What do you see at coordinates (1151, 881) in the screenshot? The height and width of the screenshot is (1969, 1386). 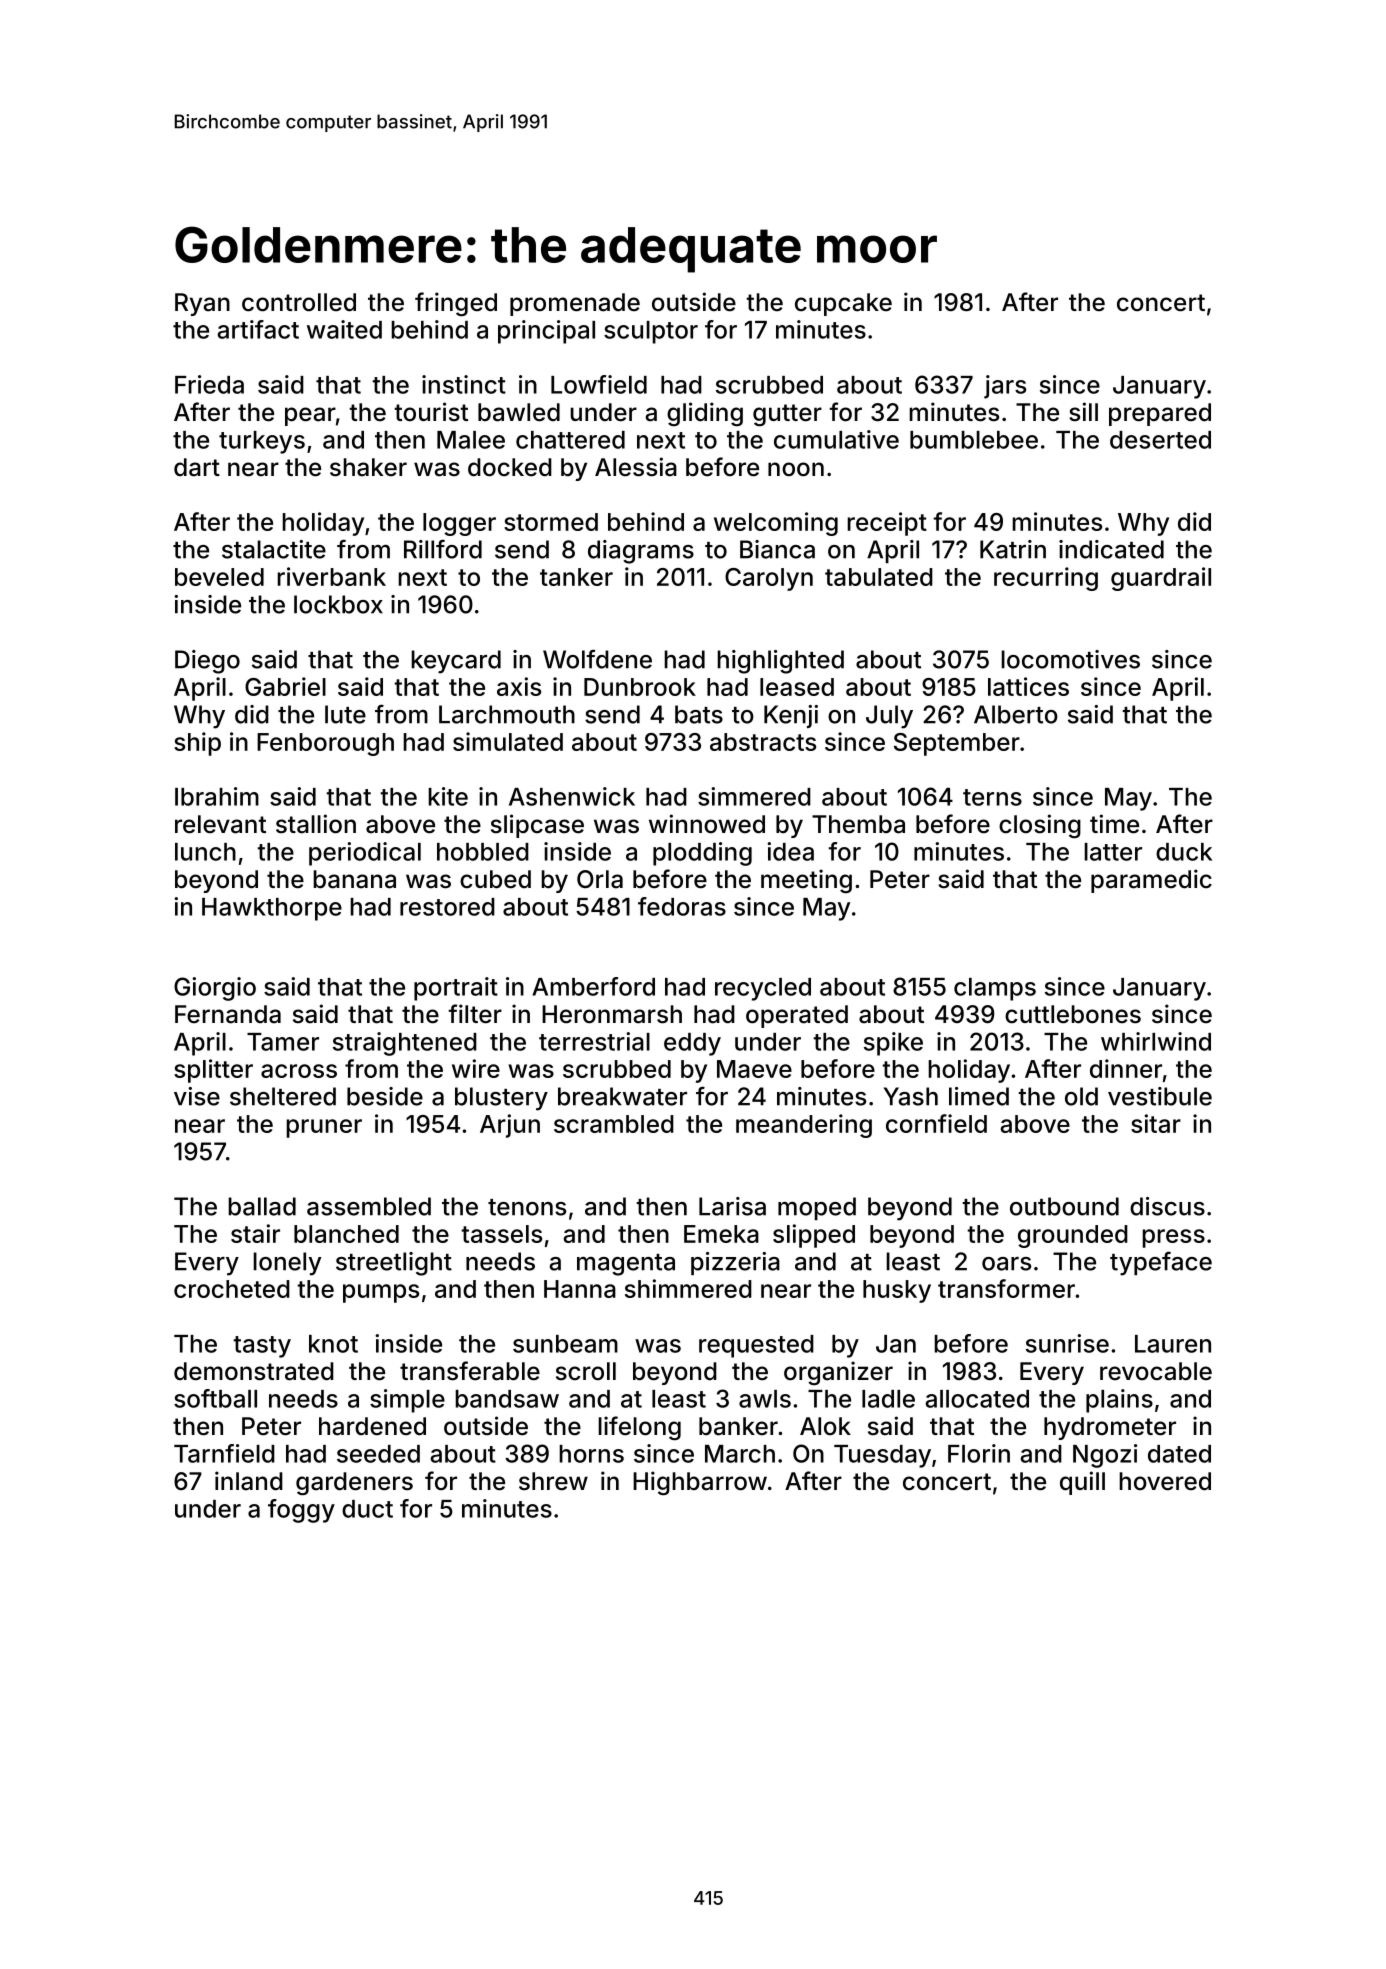 I see `paramedic` at bounding box center [1151, 881].
